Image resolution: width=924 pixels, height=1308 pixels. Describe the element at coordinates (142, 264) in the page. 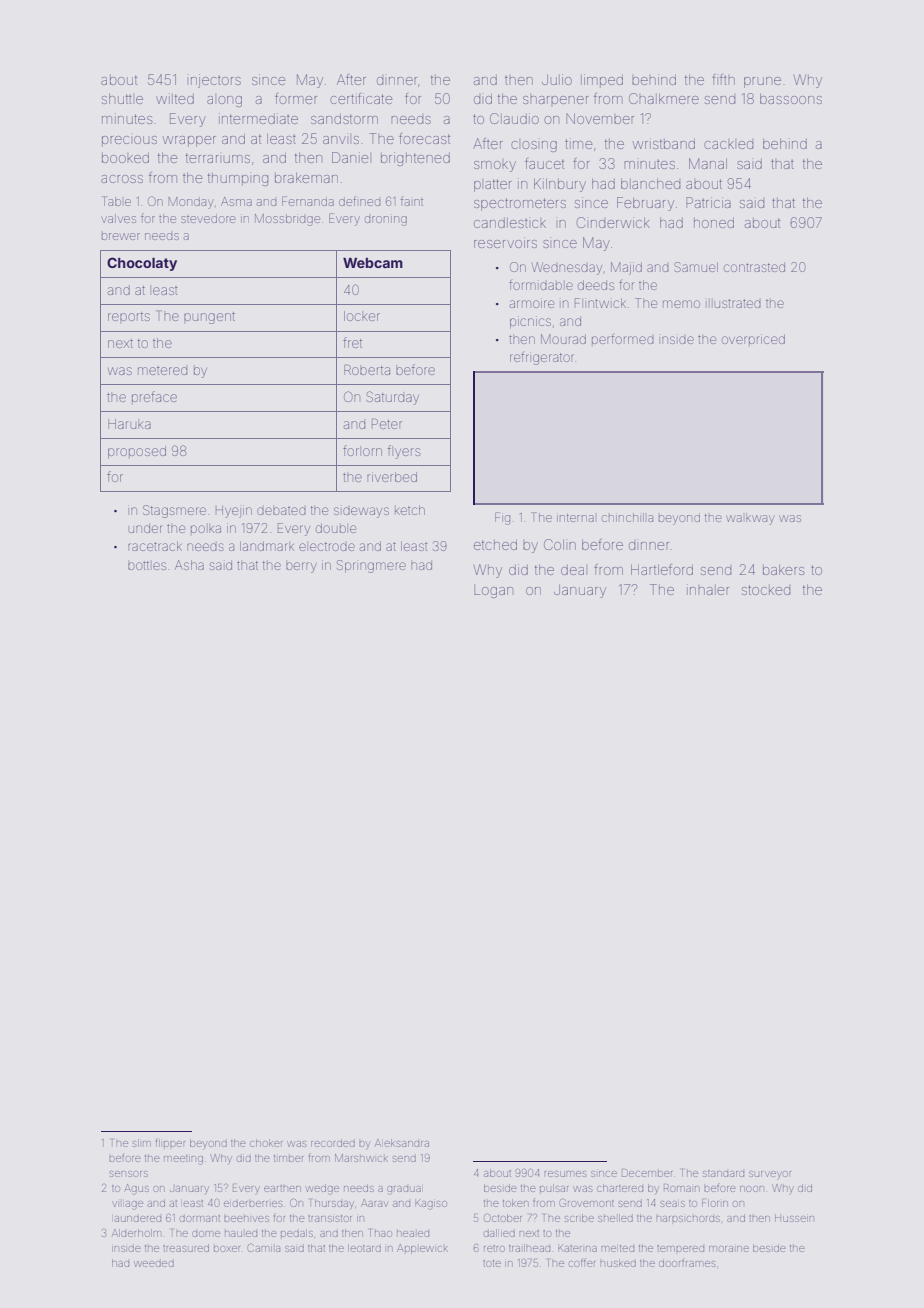

I see `Chocolaty` at that location.
